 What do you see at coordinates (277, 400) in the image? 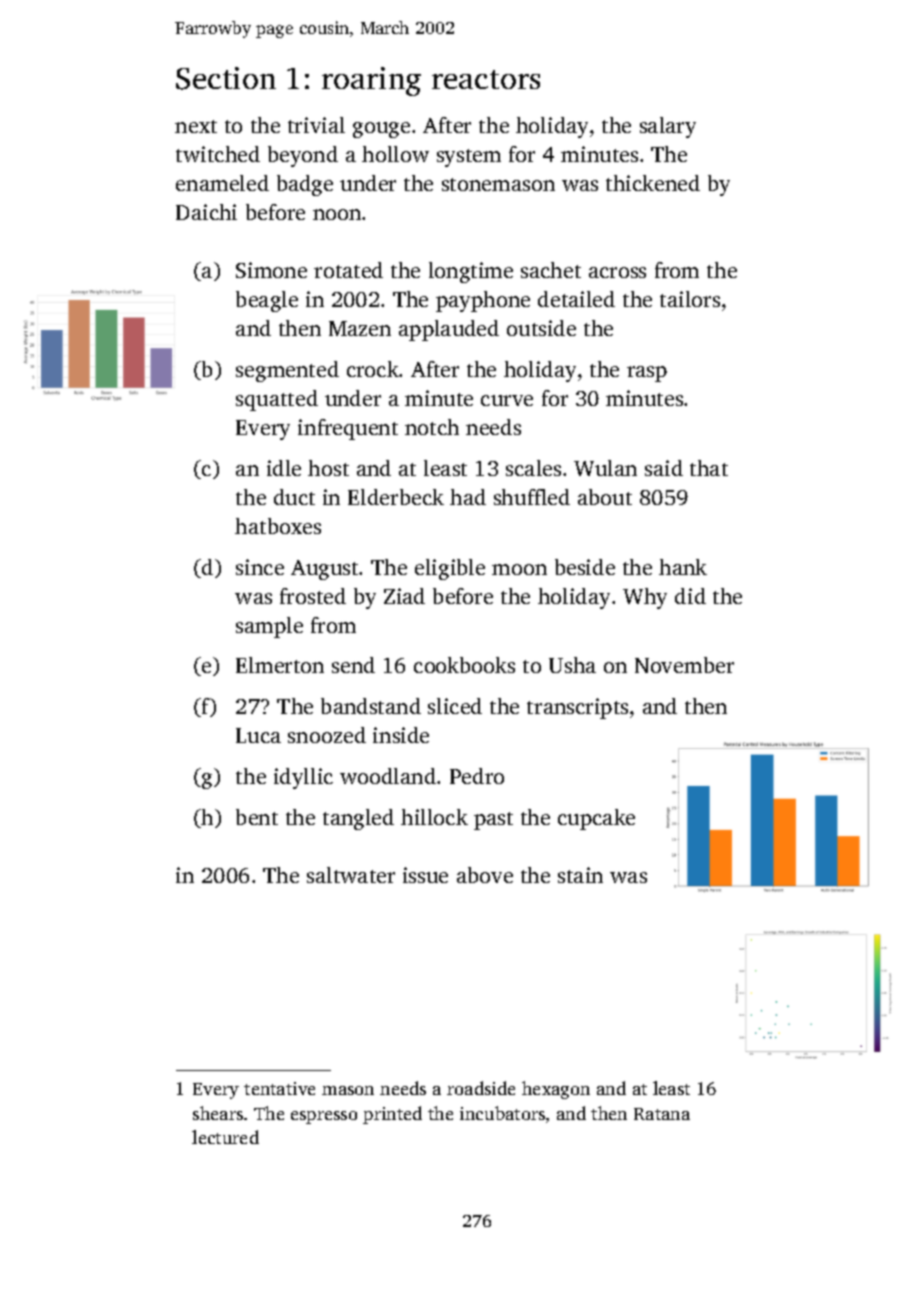
I see `squatted` at bounding box center [277, 400].
